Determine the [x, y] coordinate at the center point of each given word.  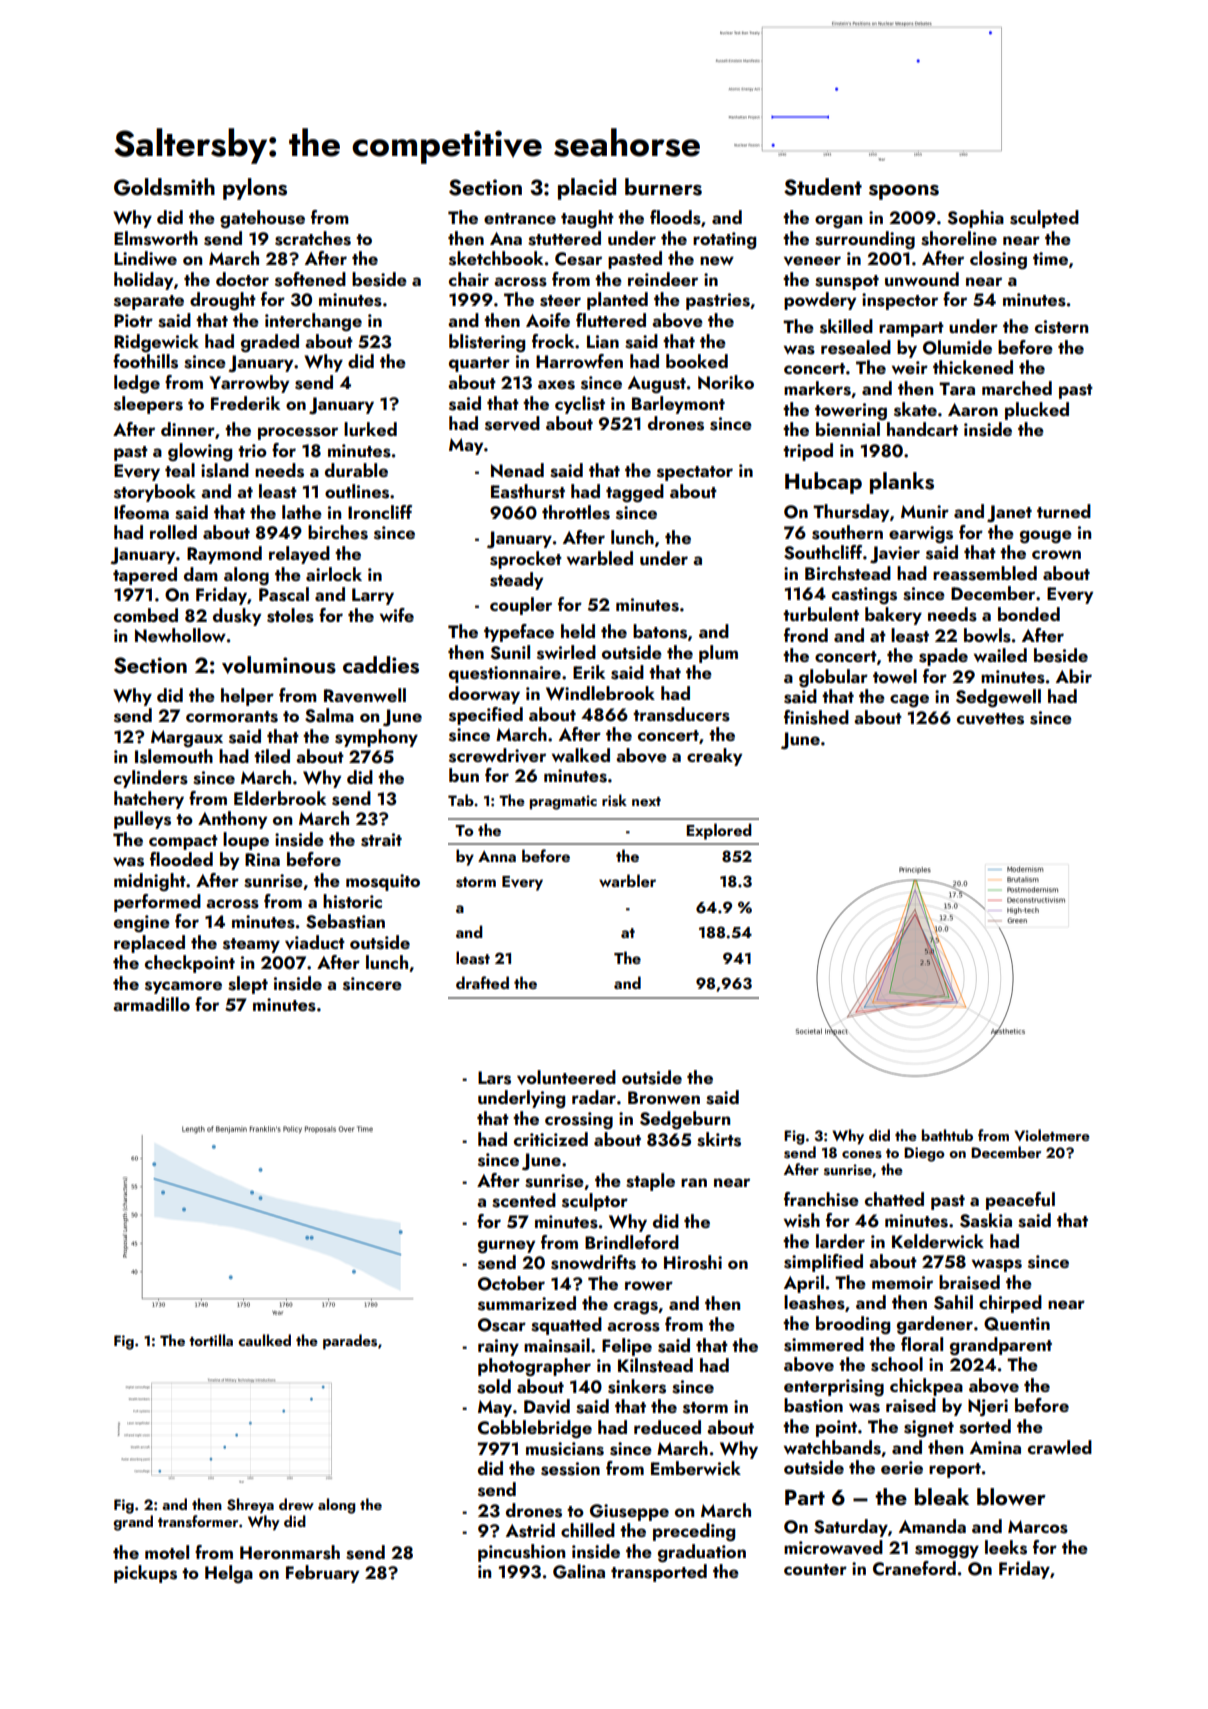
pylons [255, 189]
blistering [487, 343]
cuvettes [990, 719]
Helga [229, 1574]
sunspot [847, 282]
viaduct [315, 942]
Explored [719, 831]
